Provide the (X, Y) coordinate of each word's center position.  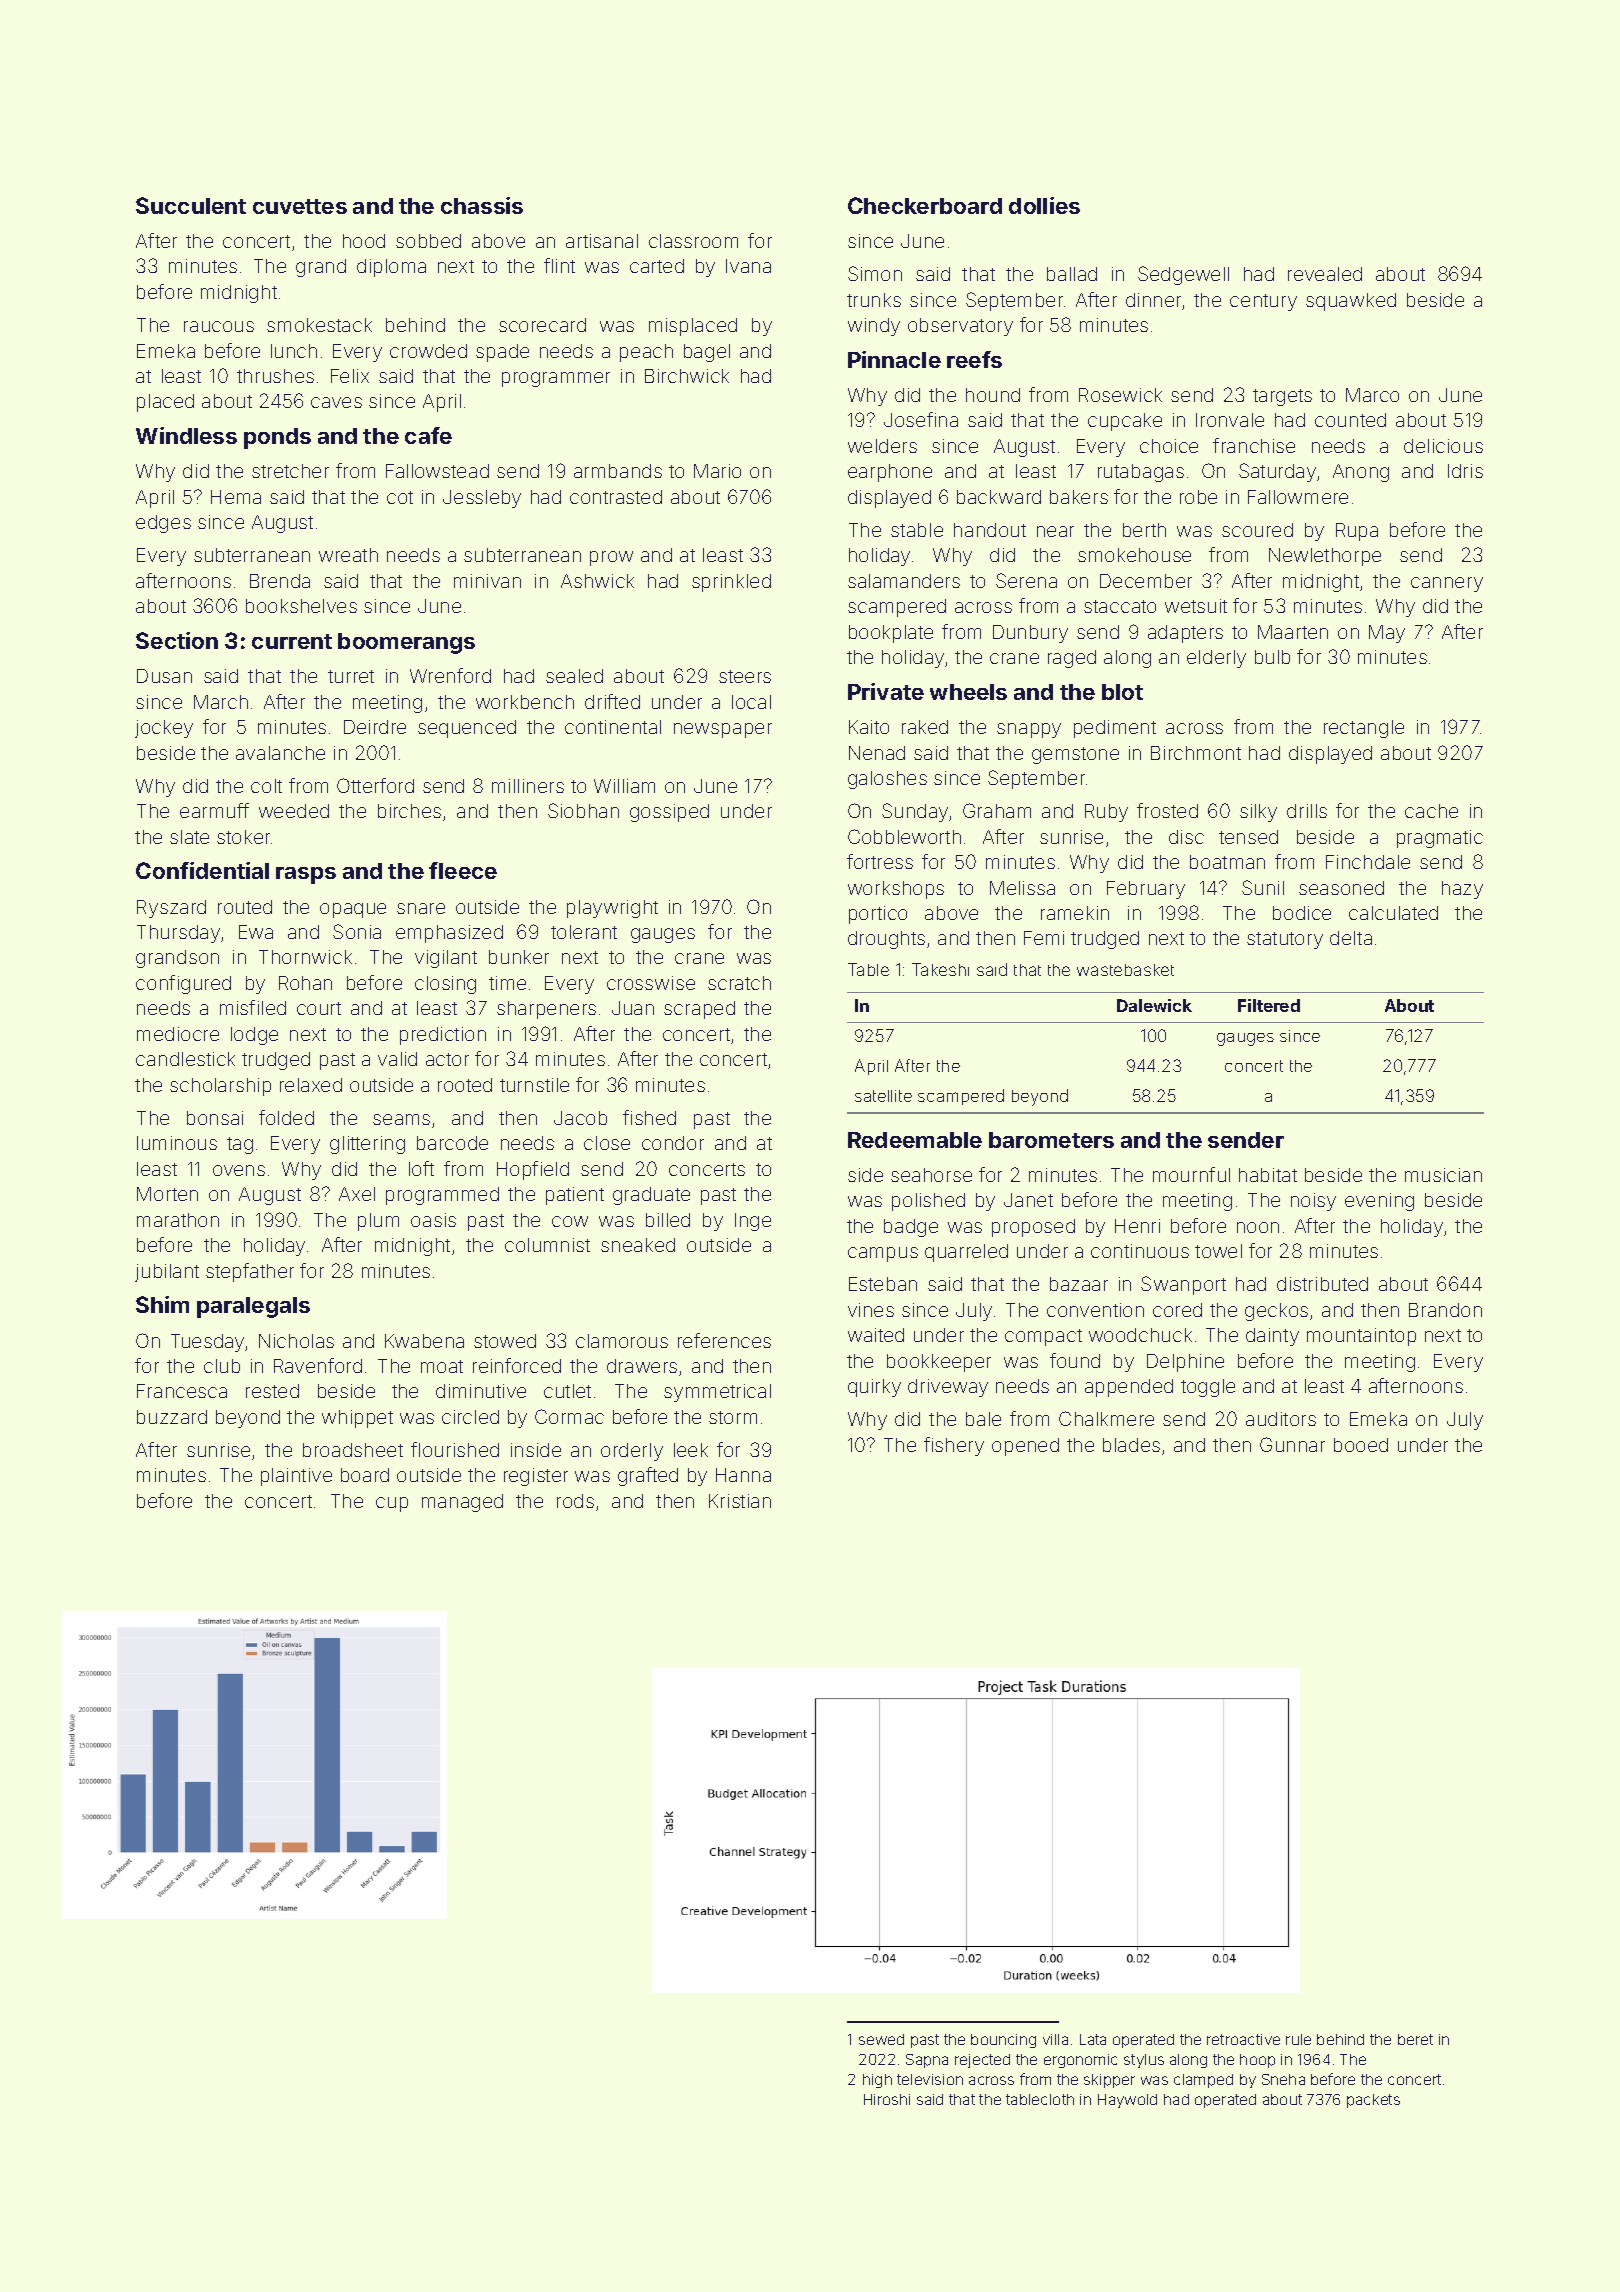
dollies (1044, 205)
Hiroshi (887, 2099)
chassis (482, 205)
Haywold (1127, 2101)
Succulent (191, 205)
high (877, 2081)
